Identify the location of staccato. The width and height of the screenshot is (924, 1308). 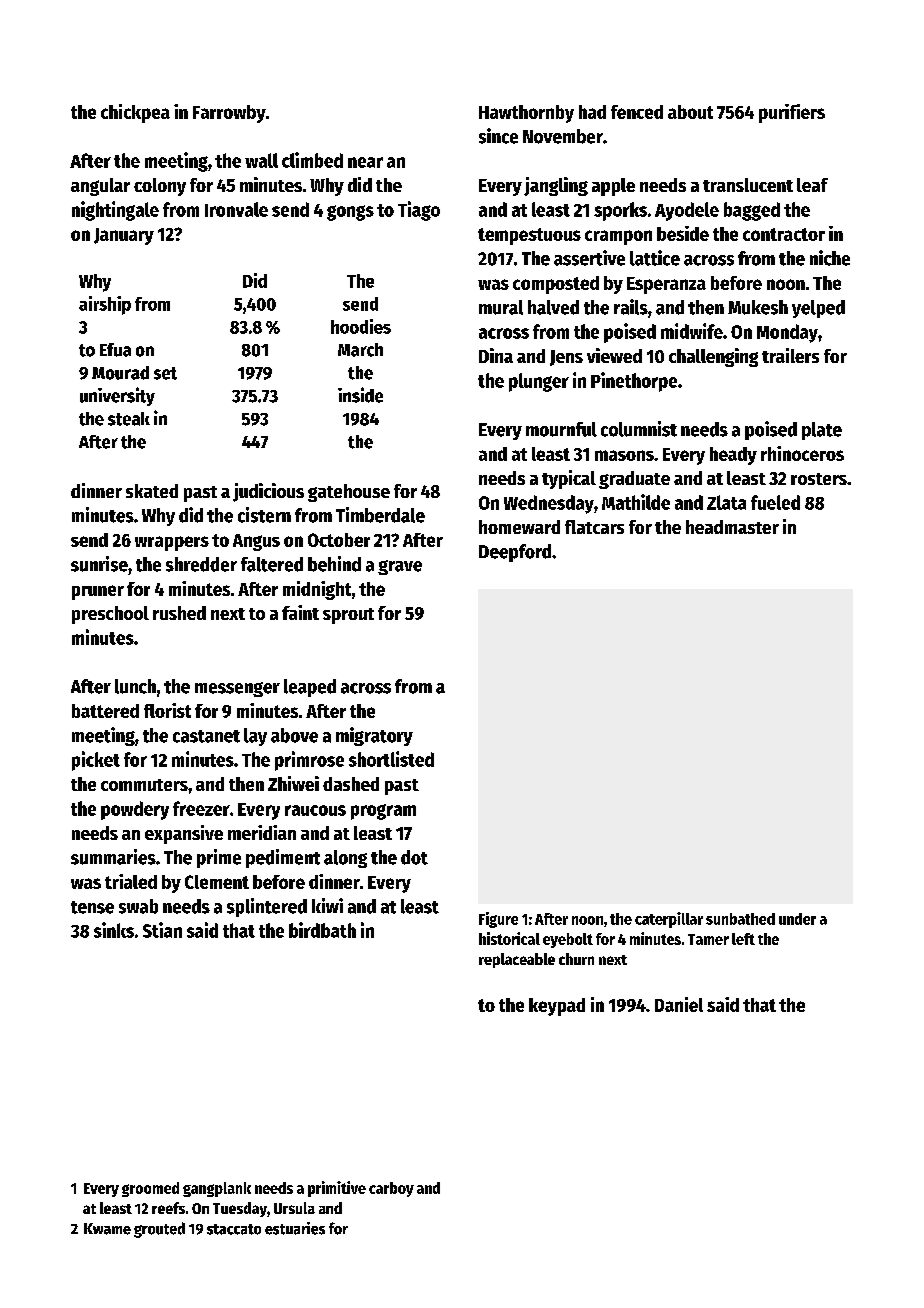
(234, 1229).
